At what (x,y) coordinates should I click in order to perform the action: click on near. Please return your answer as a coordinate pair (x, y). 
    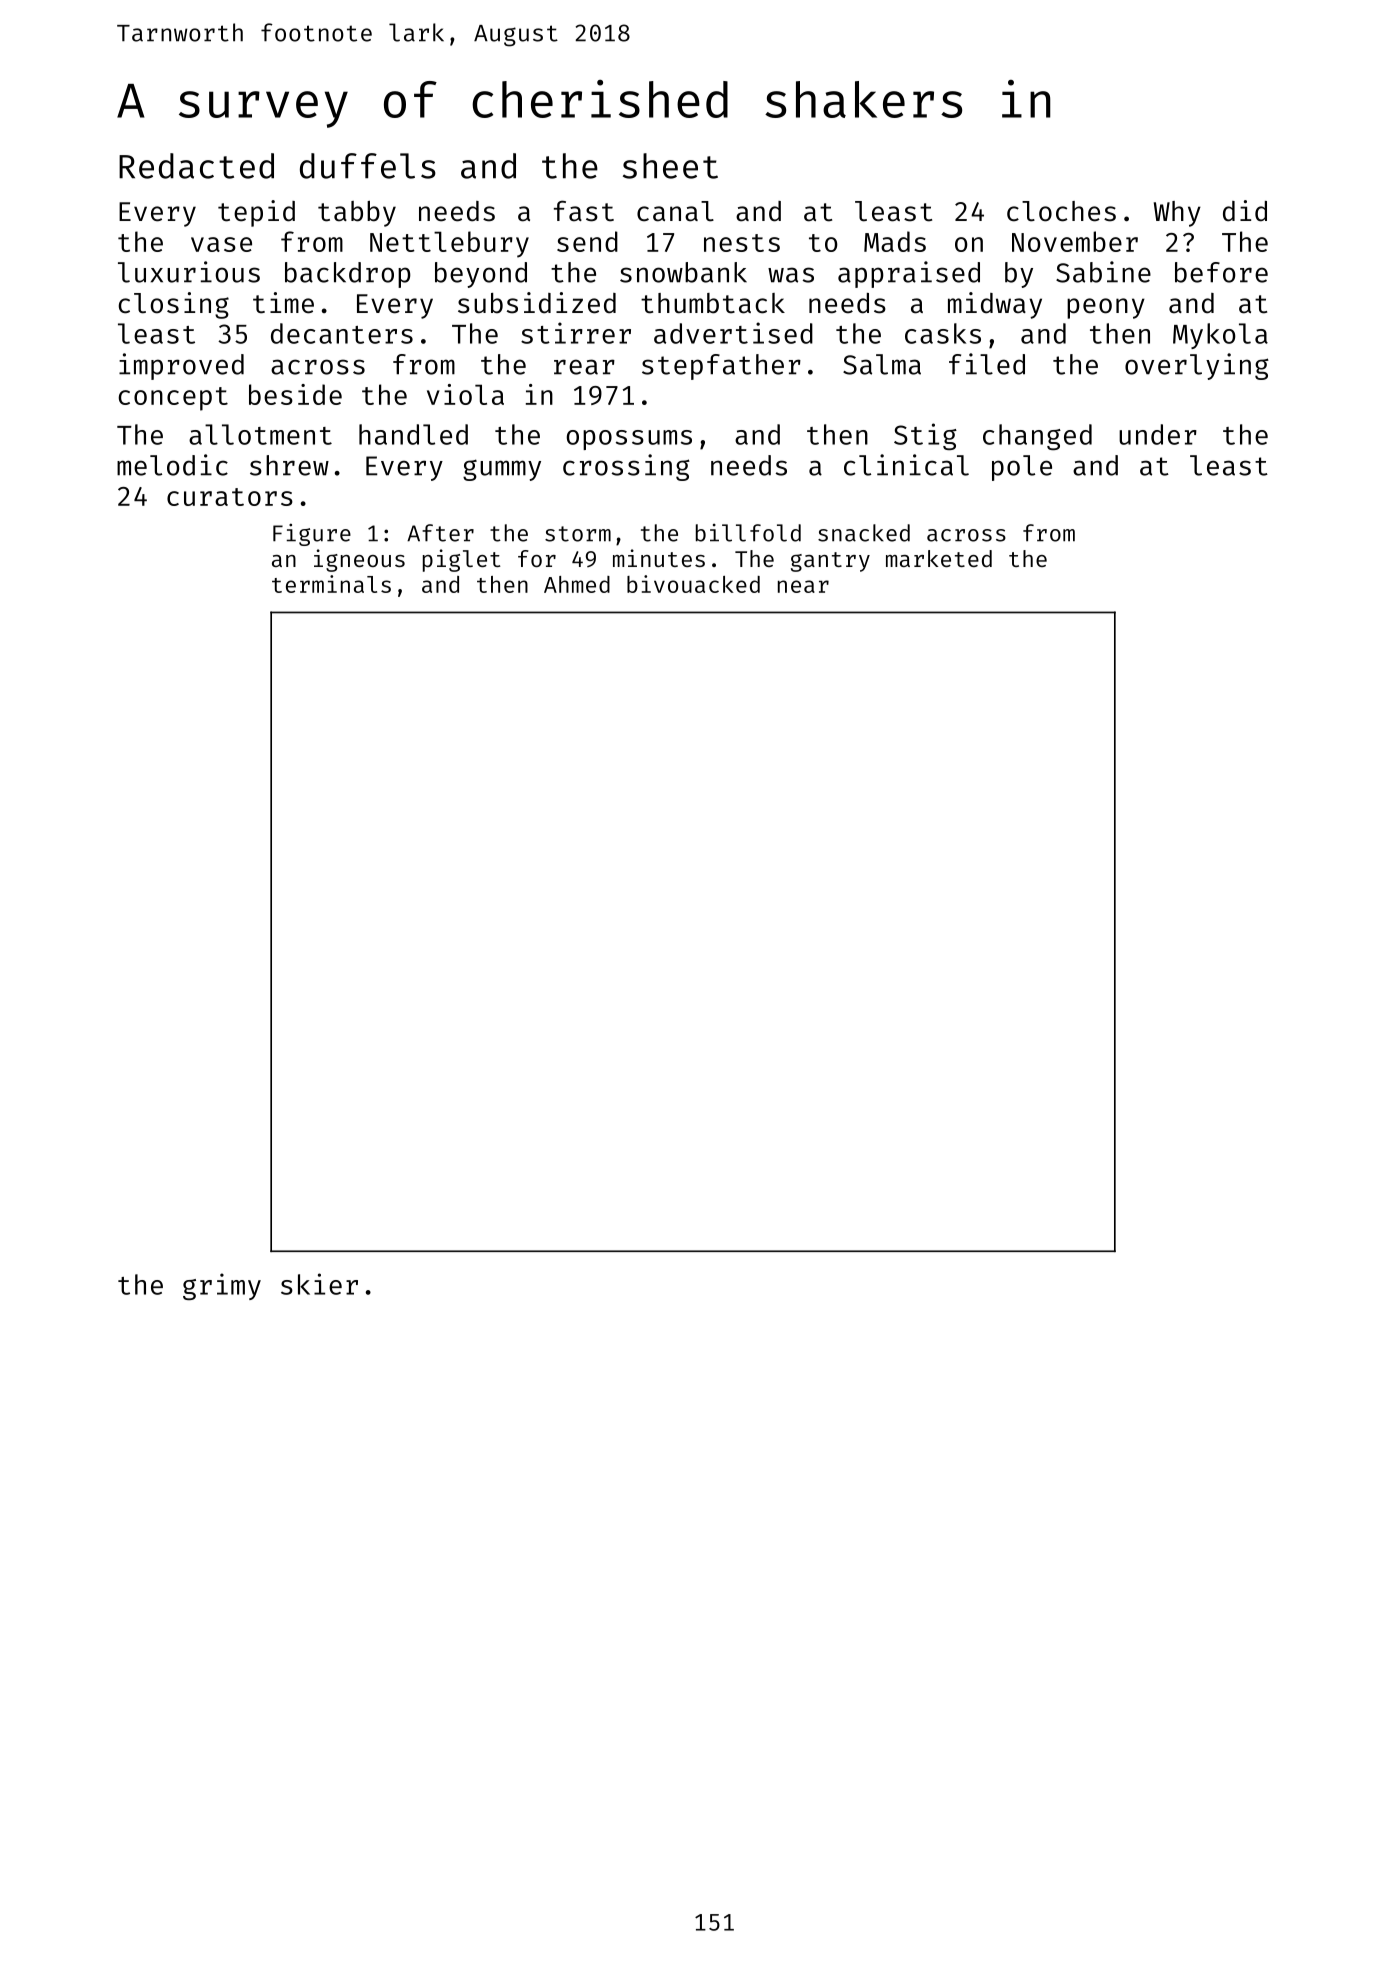
    Looking at the image, I should click on (803, 586).
